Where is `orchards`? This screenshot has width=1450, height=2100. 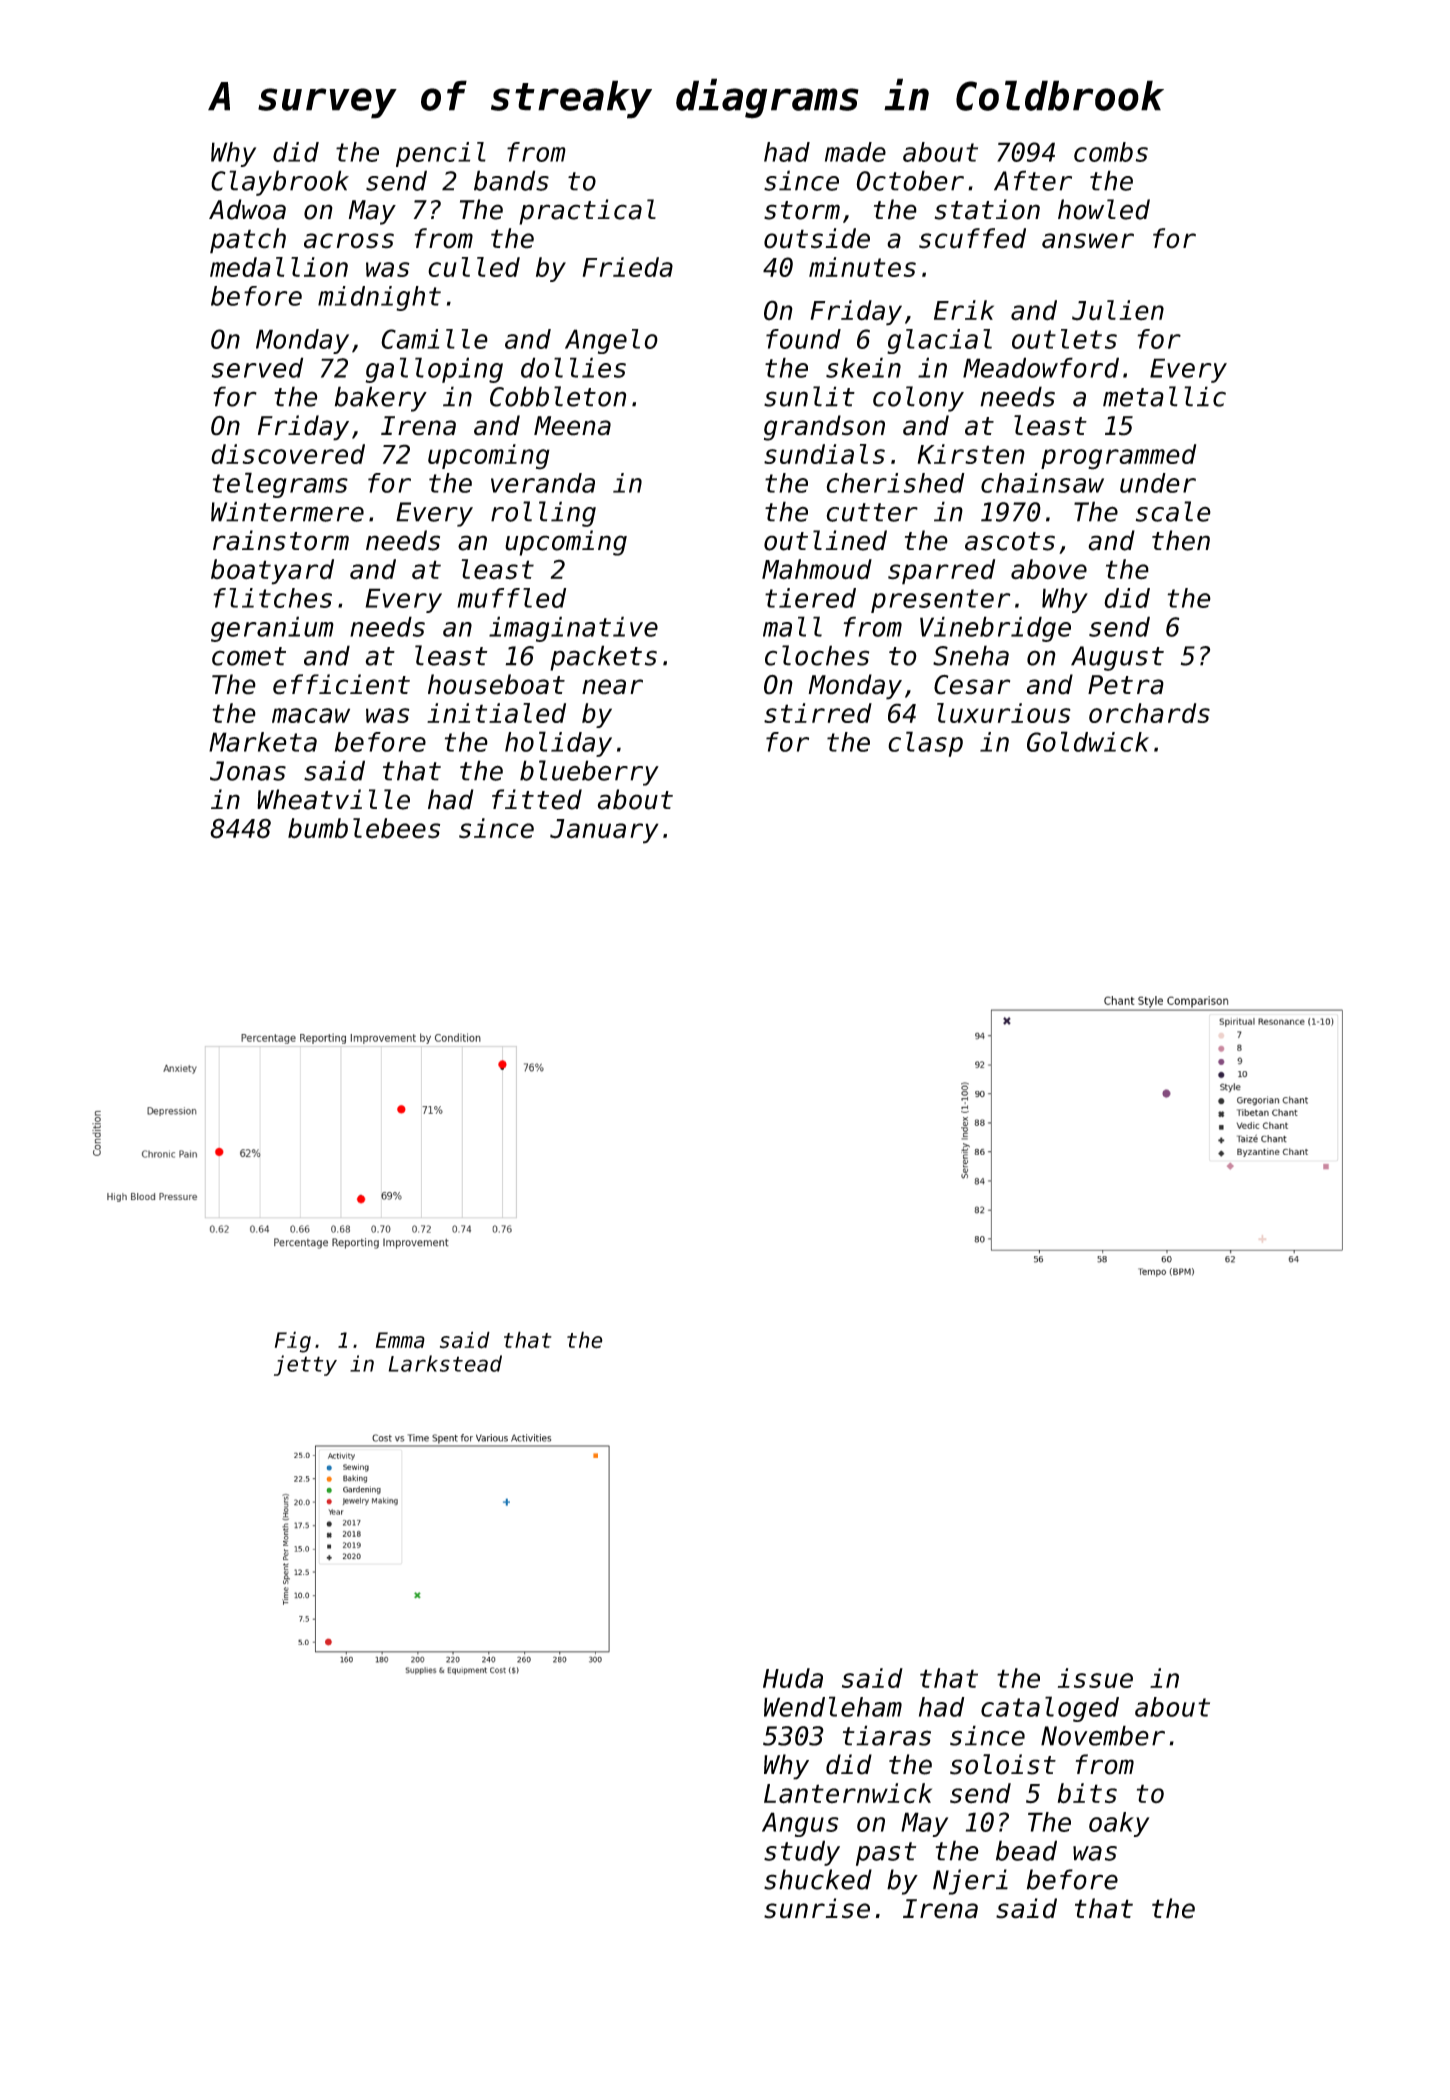 orchards is located at coordinates (1149, 713).
